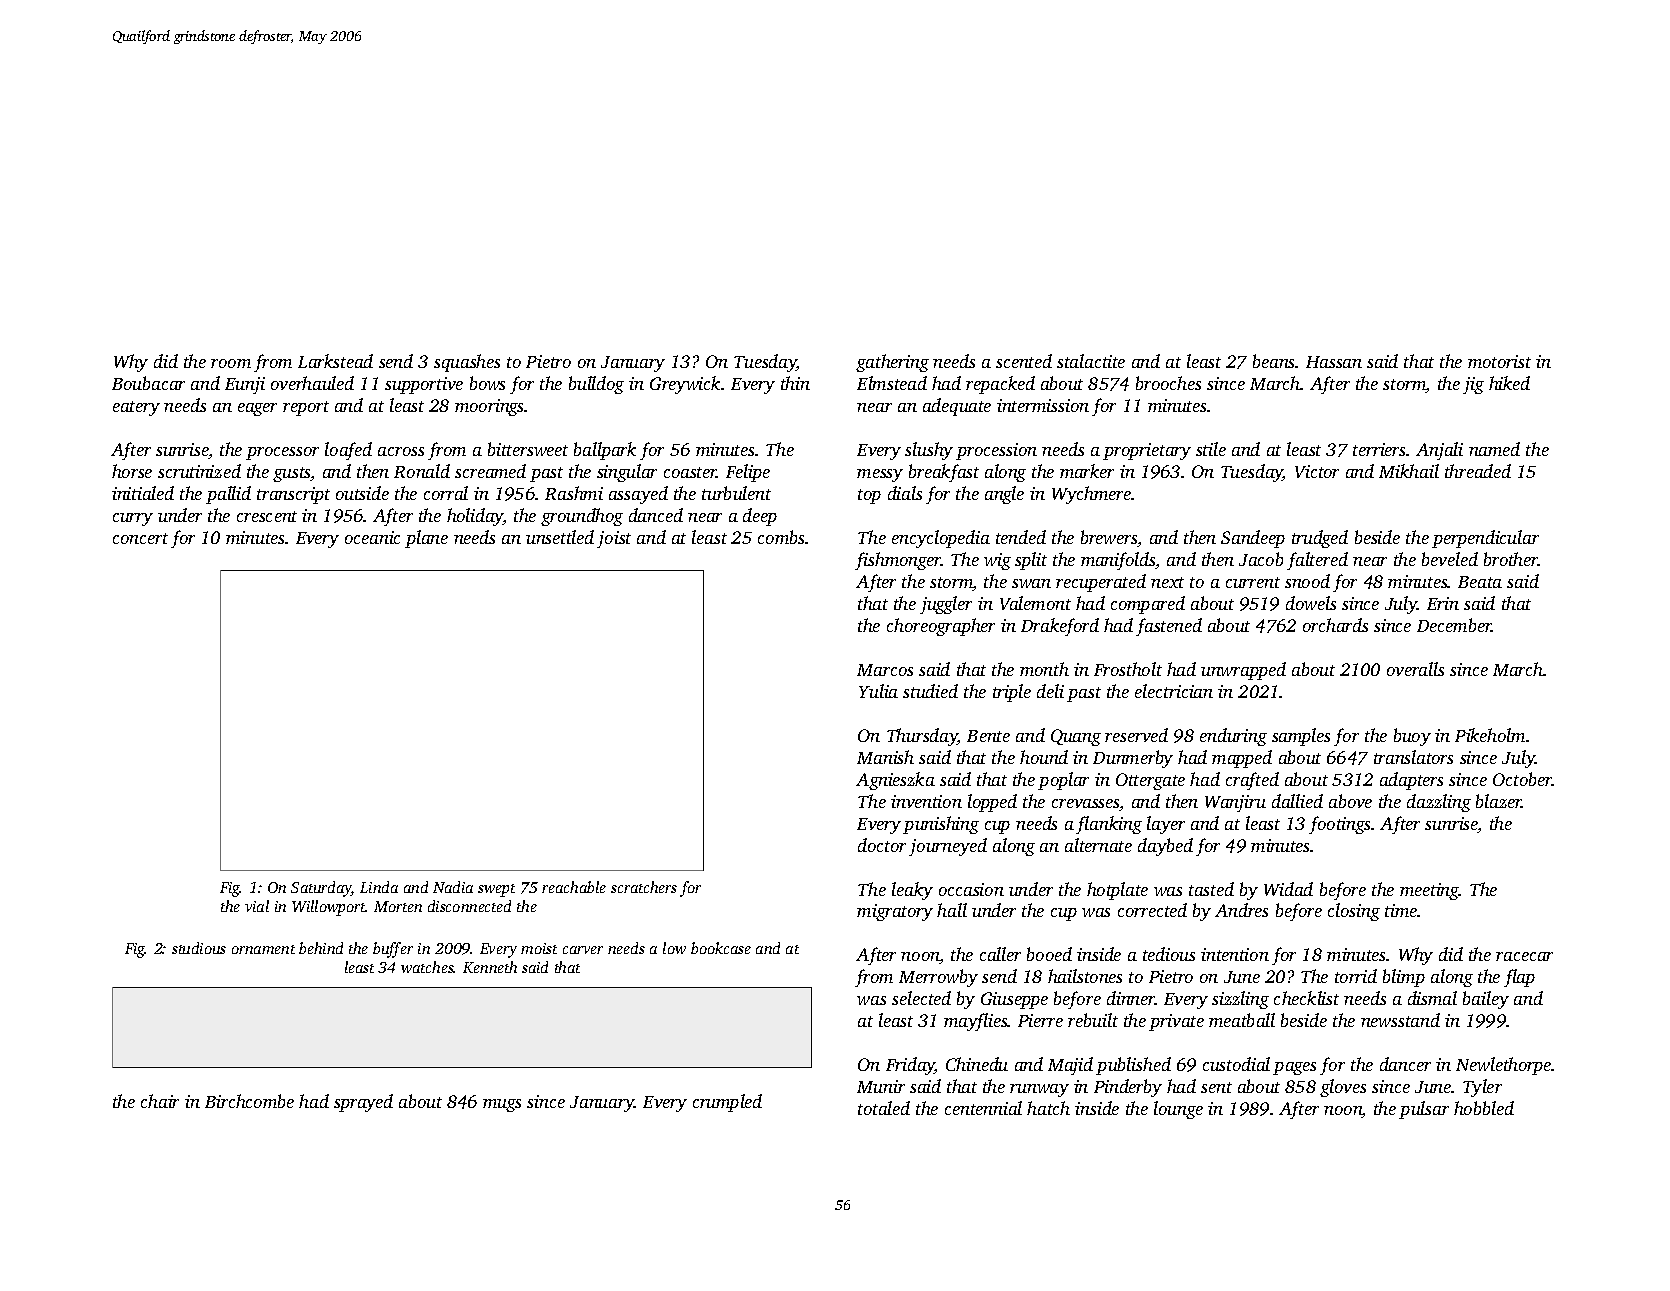 The height and width of the document is (1291, 1670). Describe the element at coordinates (1439, 803) in the document. I see `dazzling` at that location.
